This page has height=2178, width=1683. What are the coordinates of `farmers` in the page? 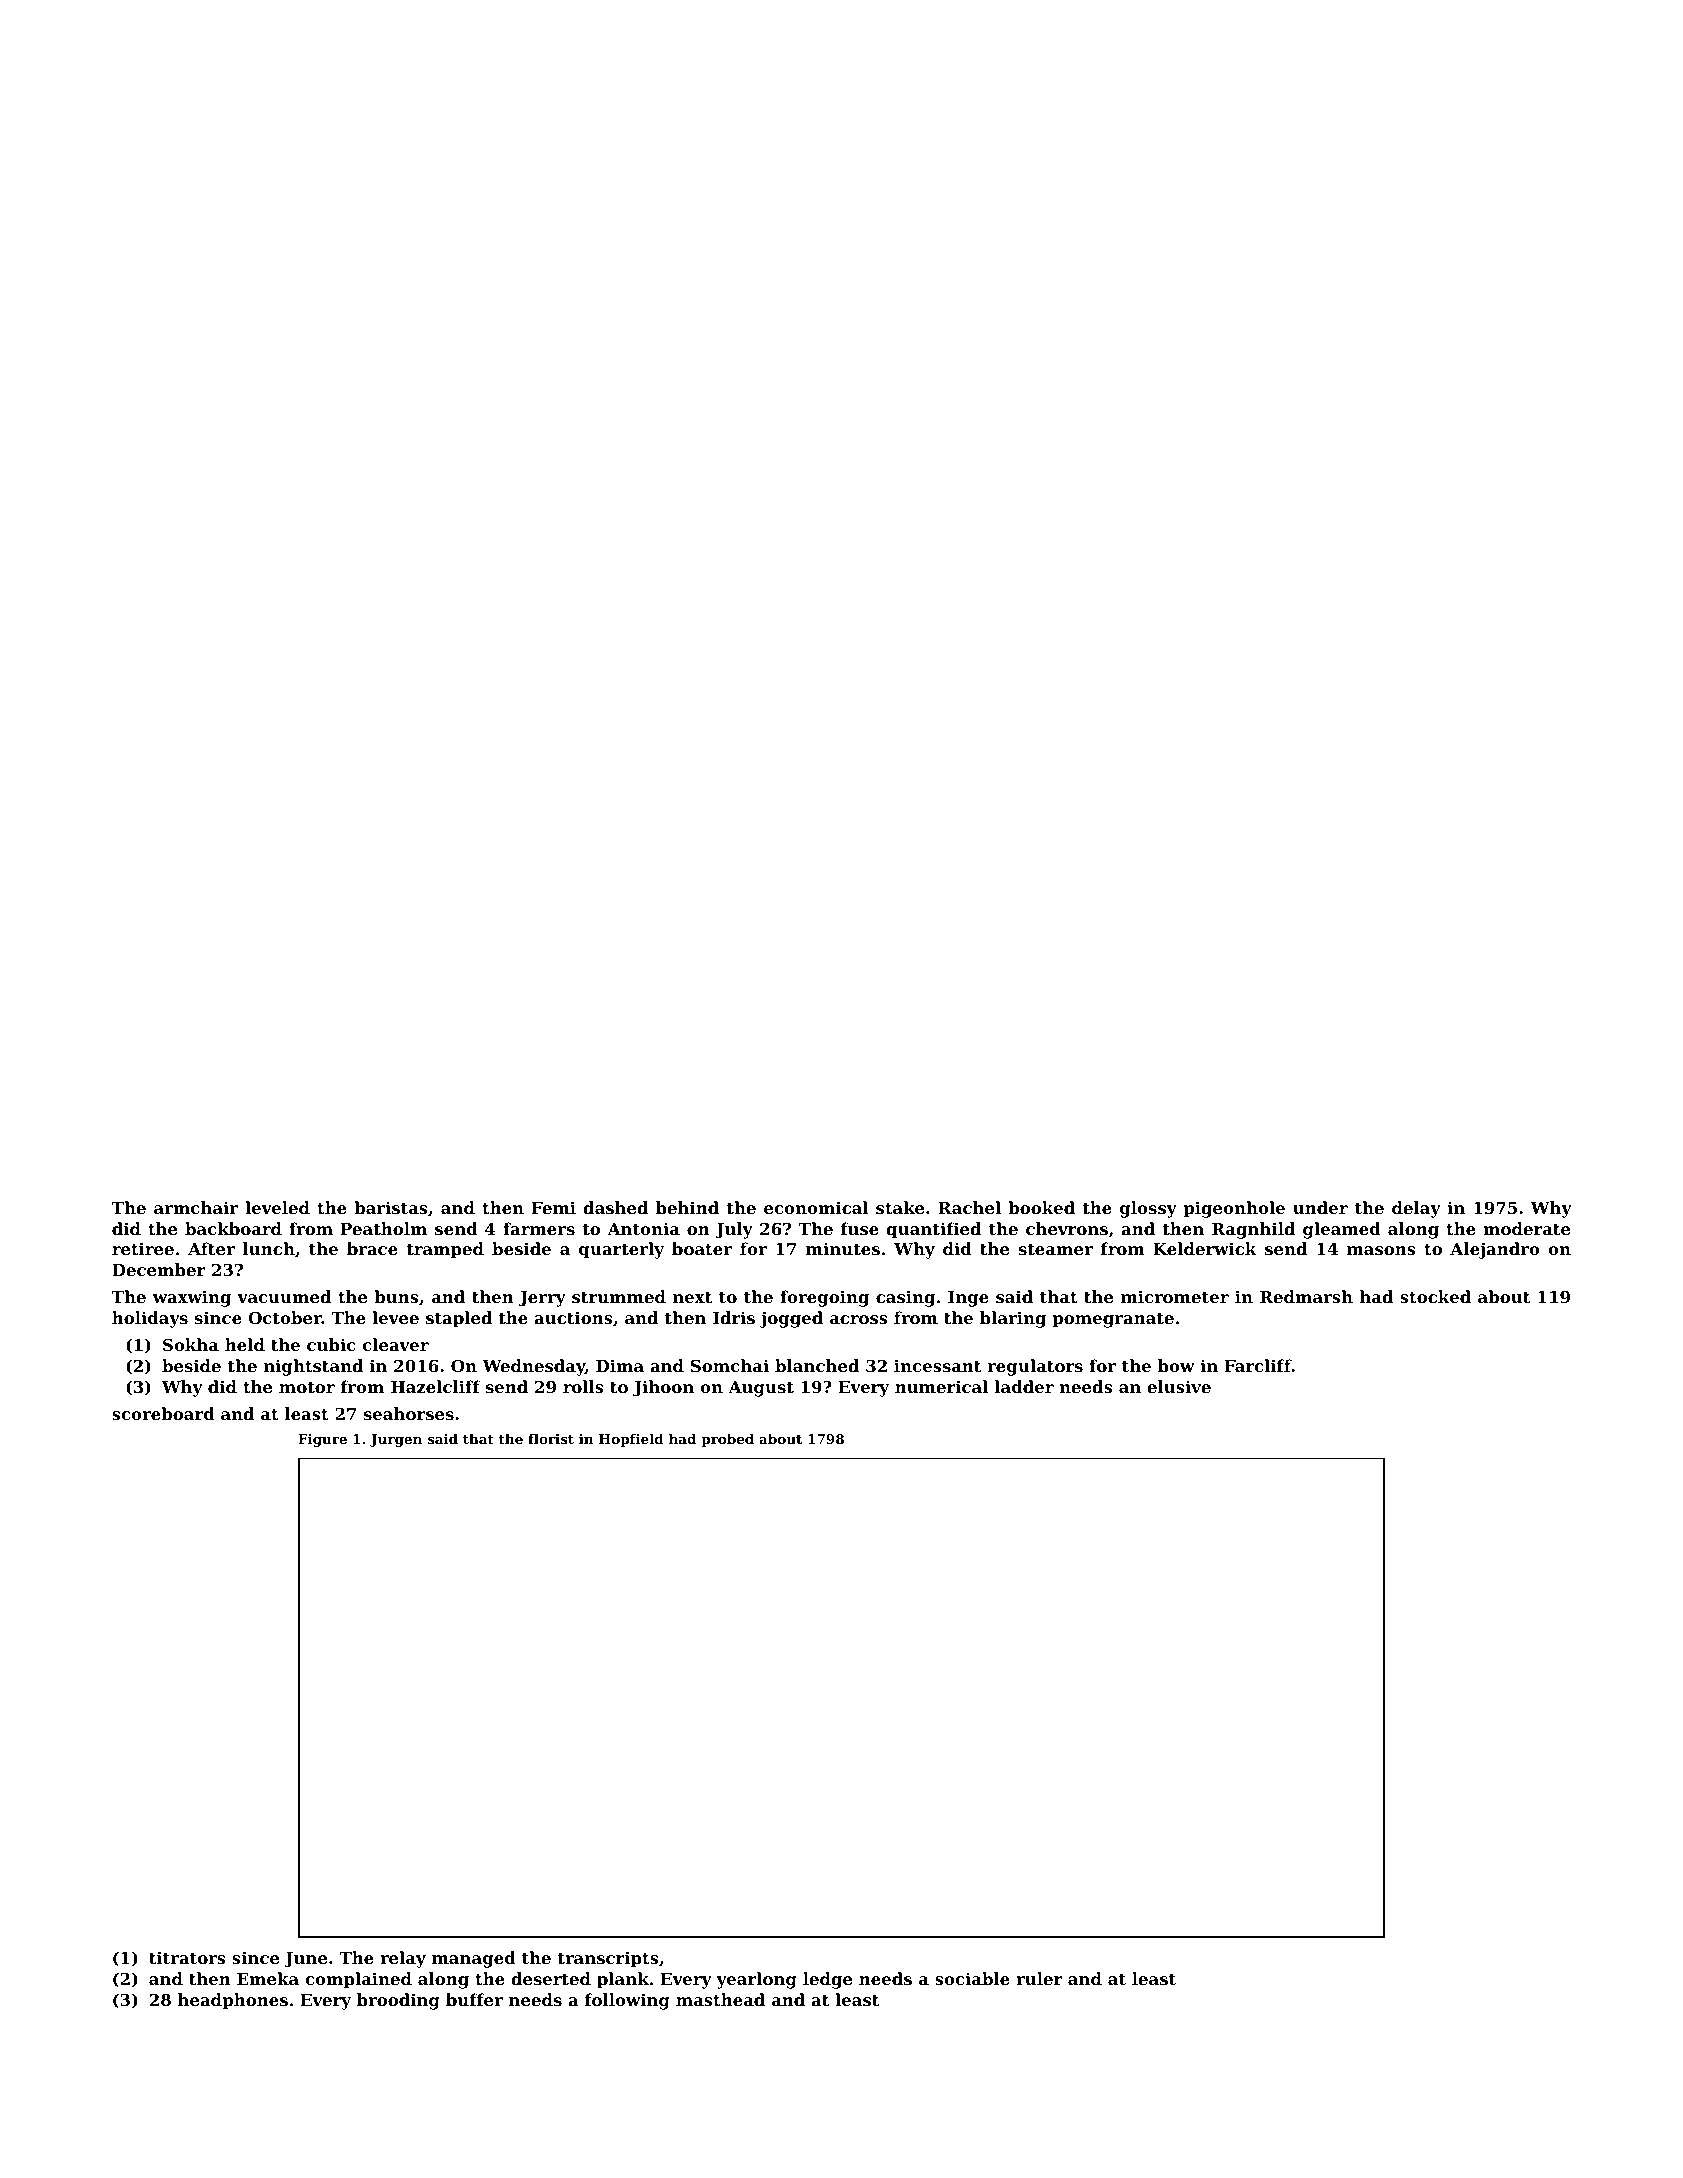 It's located at (539, 1228).
